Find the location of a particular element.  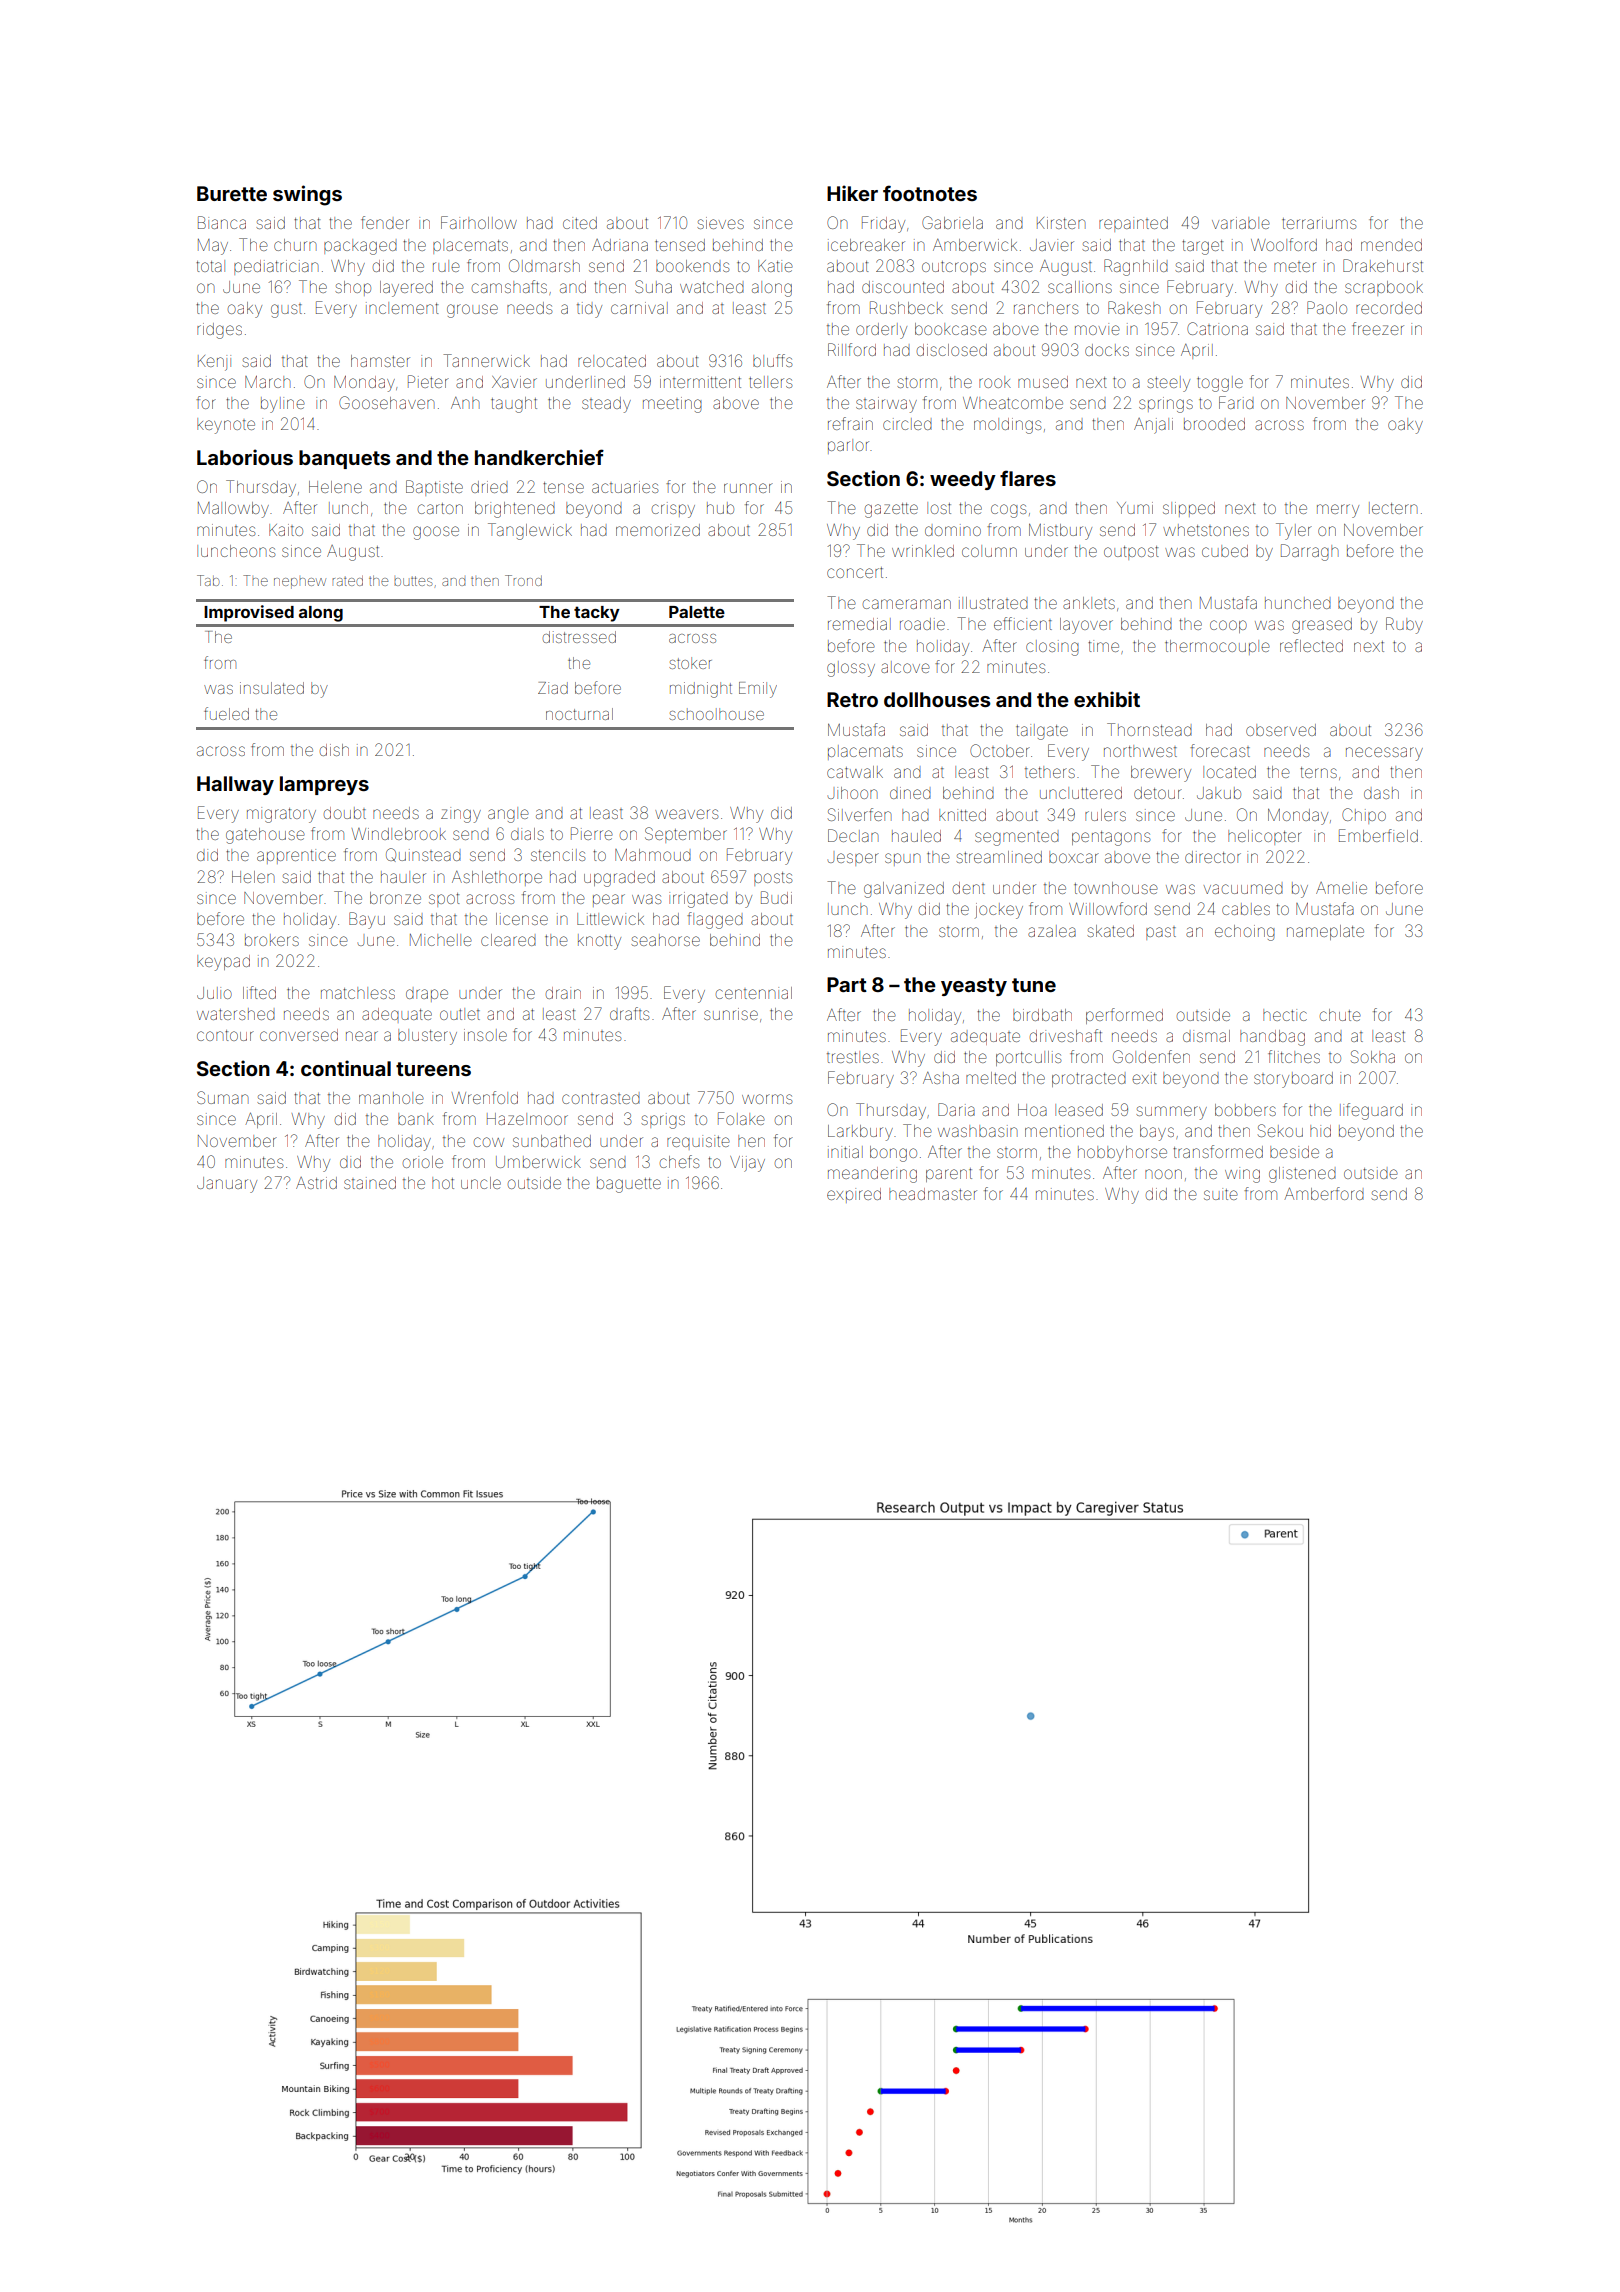

Sokha is located at coordinates (1373, 1056).
